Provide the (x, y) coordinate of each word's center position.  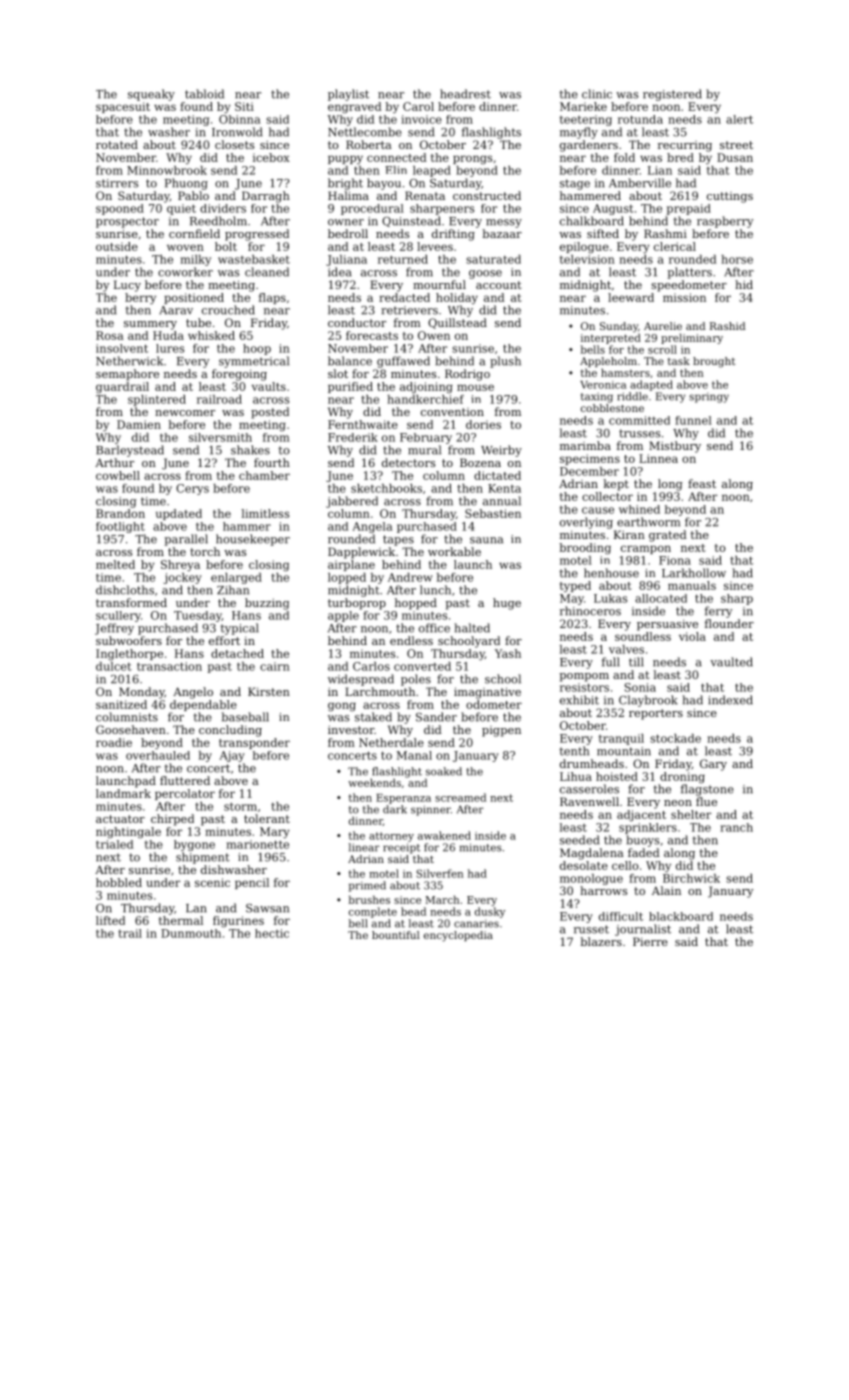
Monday (142, 693)
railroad (219, 399)
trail (130, 933)
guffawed (403, 362)
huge (507, 604)
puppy (345, 160)
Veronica (603, 385)
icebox (271, 157)
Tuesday (198, 616)
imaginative (487, 693)
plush (505, 362)
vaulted (731, 662)
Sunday (619, 327)
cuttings (730, 197)
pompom (584, 677)
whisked (211, 335)
